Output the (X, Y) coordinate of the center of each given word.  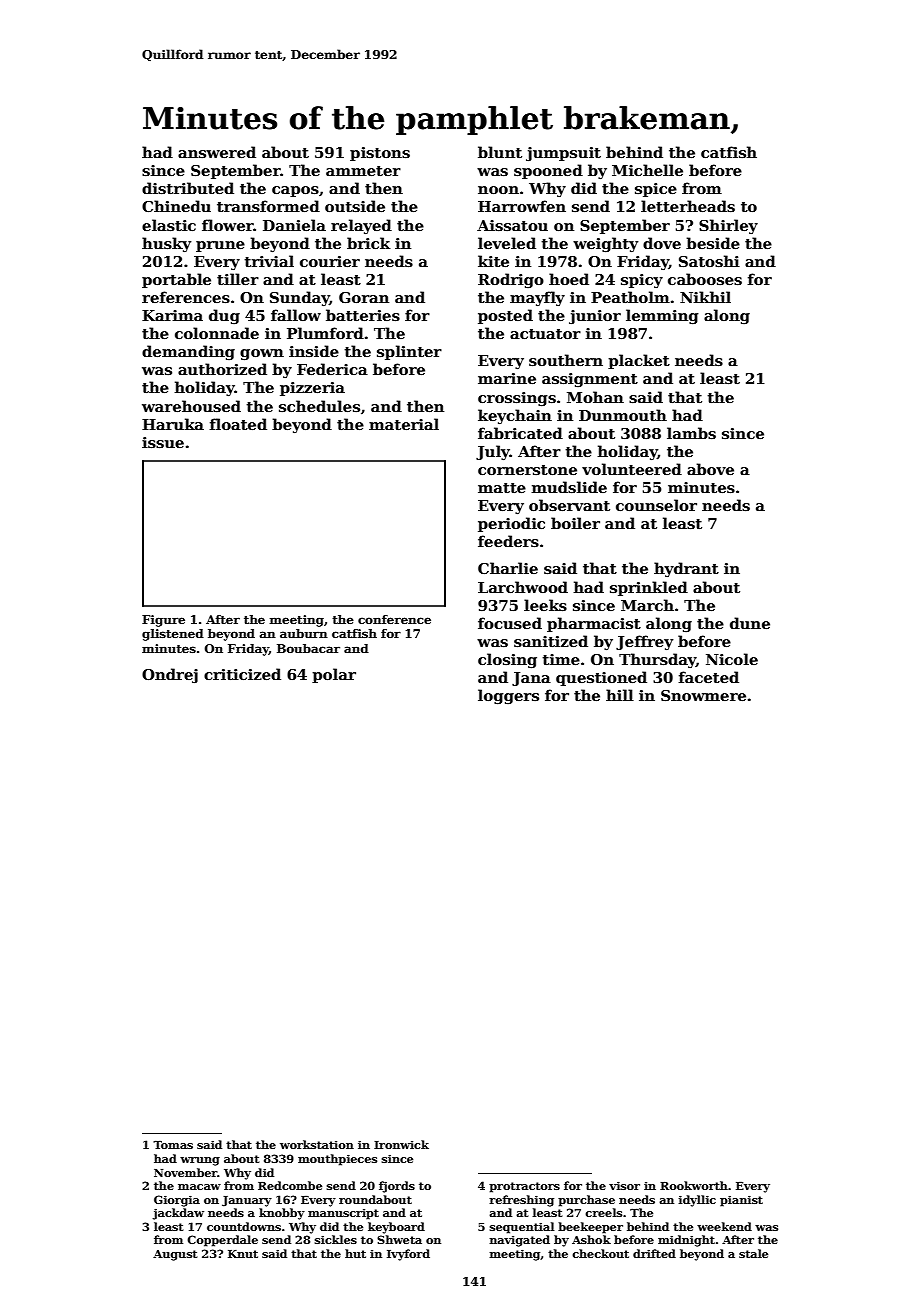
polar (334, 675)
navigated (519, 1241)
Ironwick (401, 1144)
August (175, 1255)
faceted (709, 677)
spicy (642, 281)
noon (498, 190)
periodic (511, 524)
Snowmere (703, 695)
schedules (319, 406)
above (710, 469)
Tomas (173, 1145)
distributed (188, 188)
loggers (508, 697)
